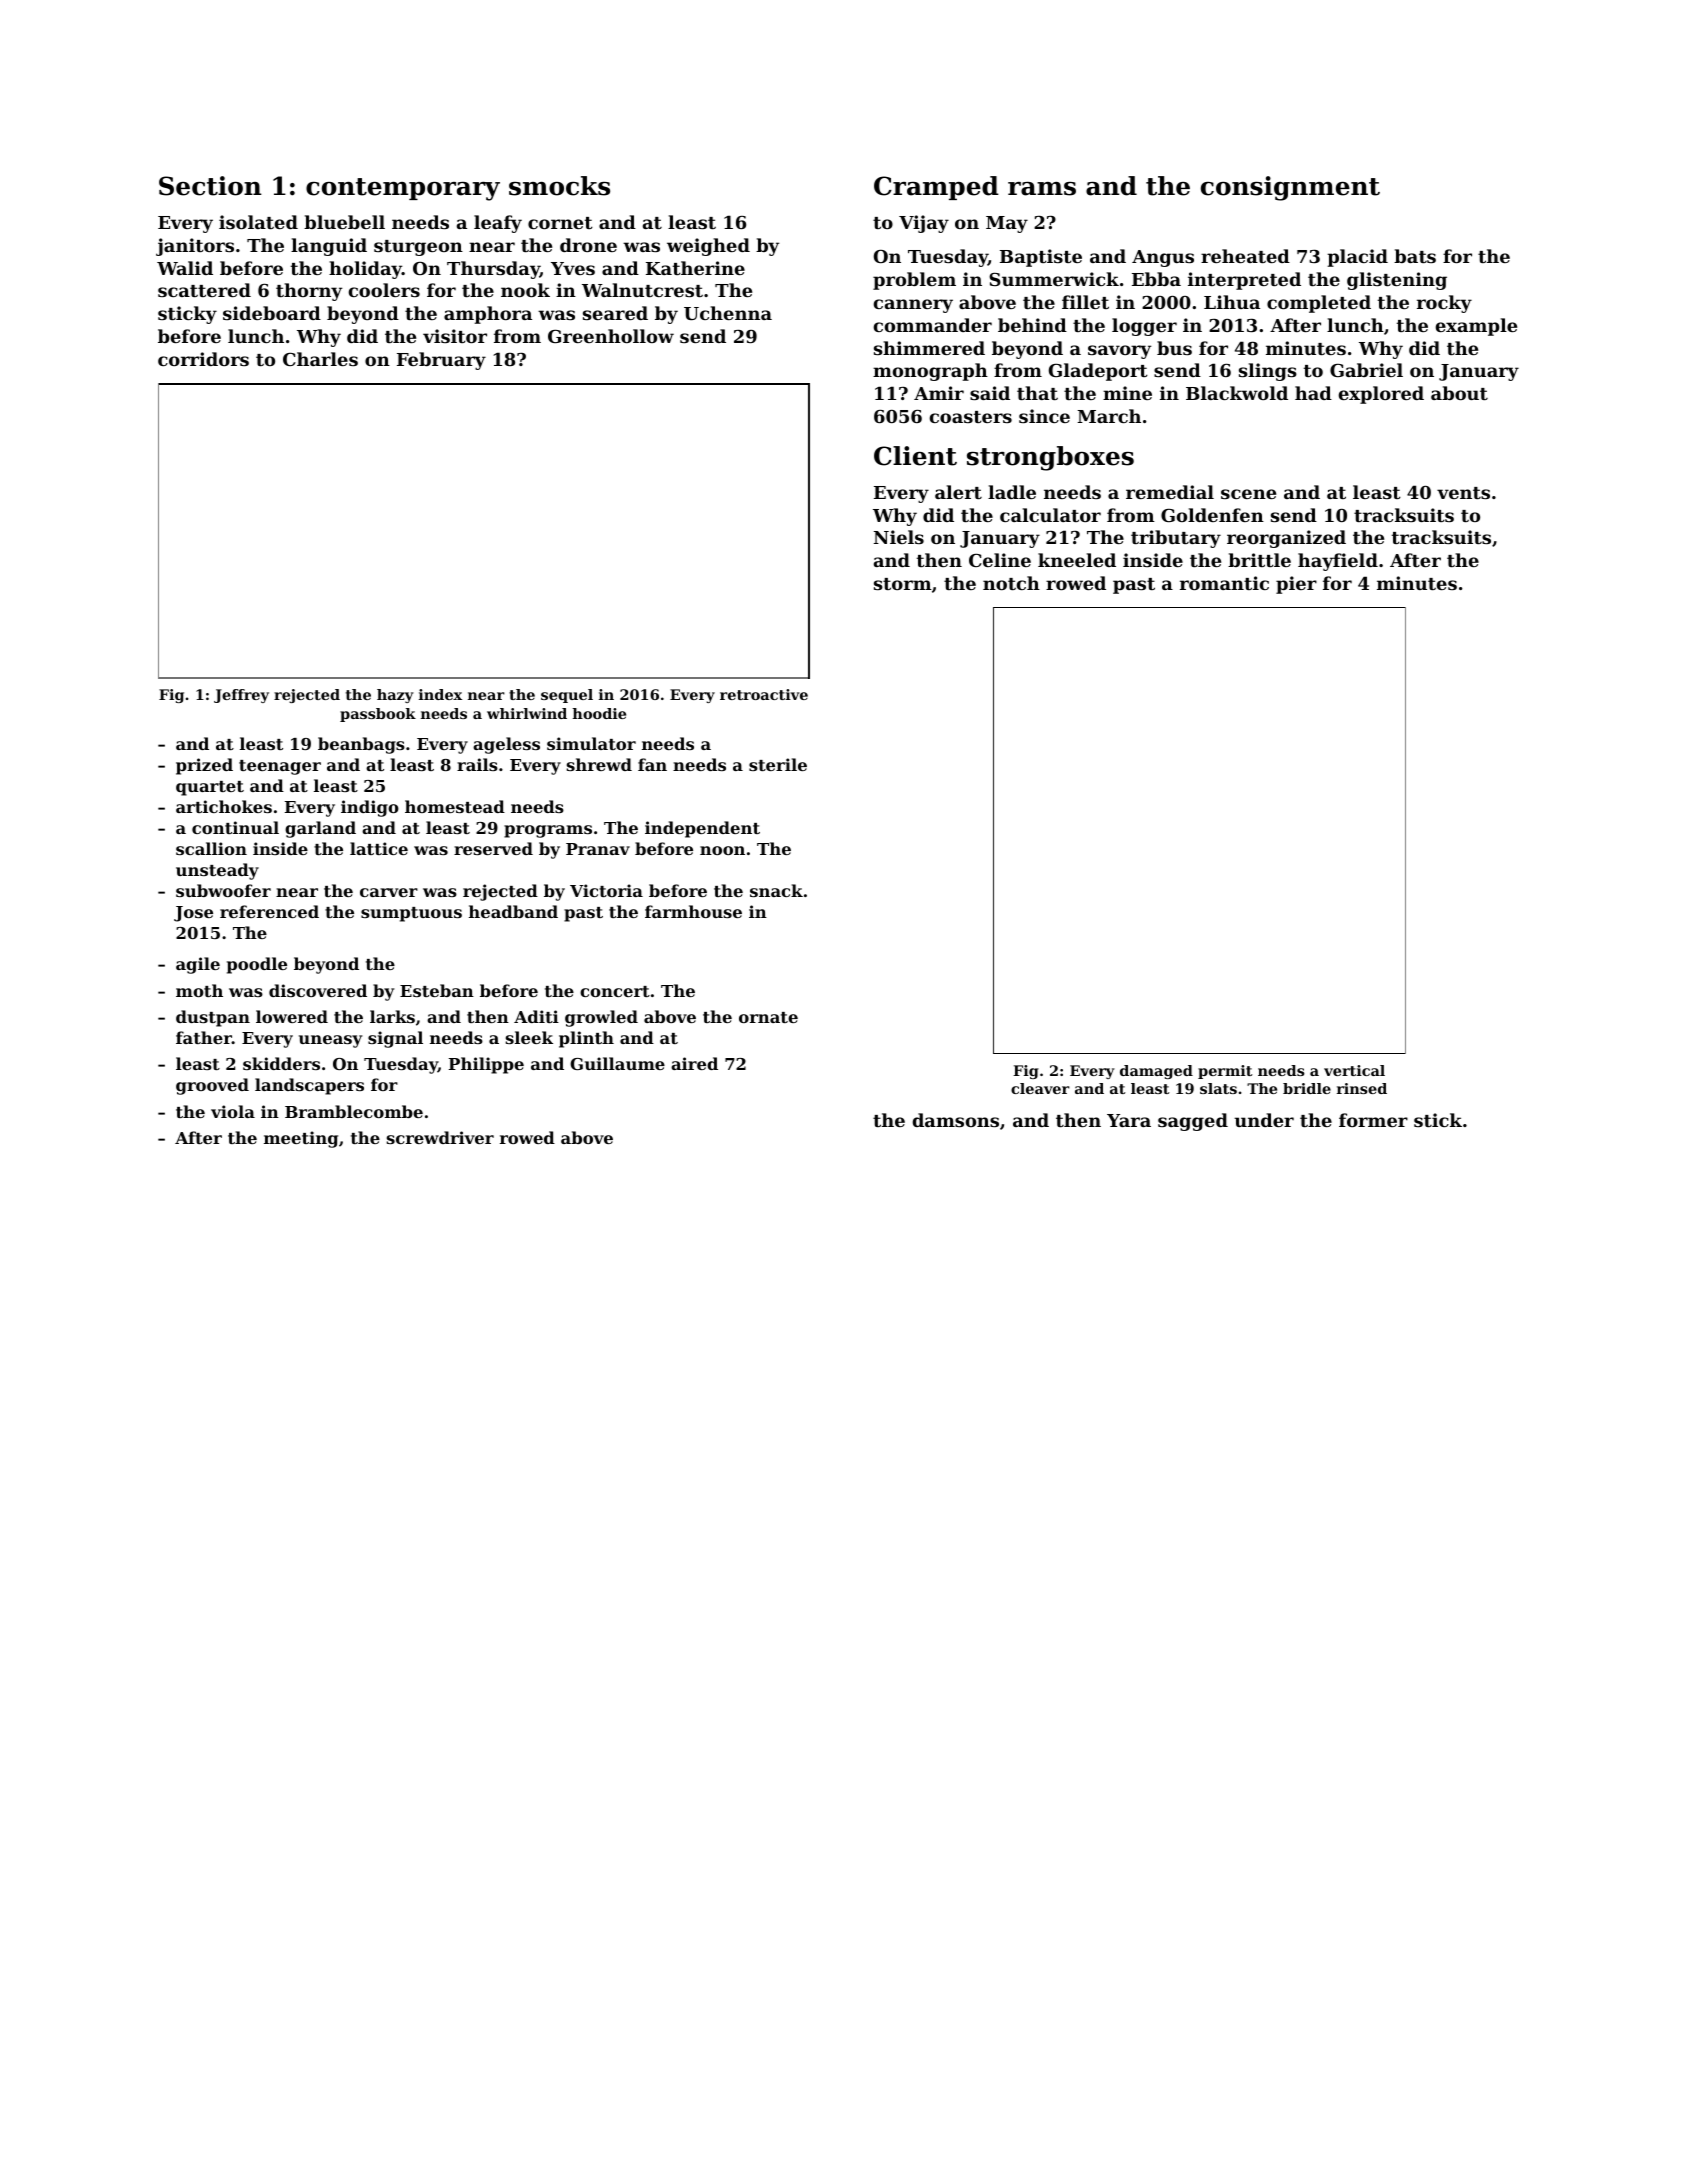 The image size is (1683, 2178). Describe the element at coordinates (694, 1063) in the screenshot. I see `aired` at that location.
